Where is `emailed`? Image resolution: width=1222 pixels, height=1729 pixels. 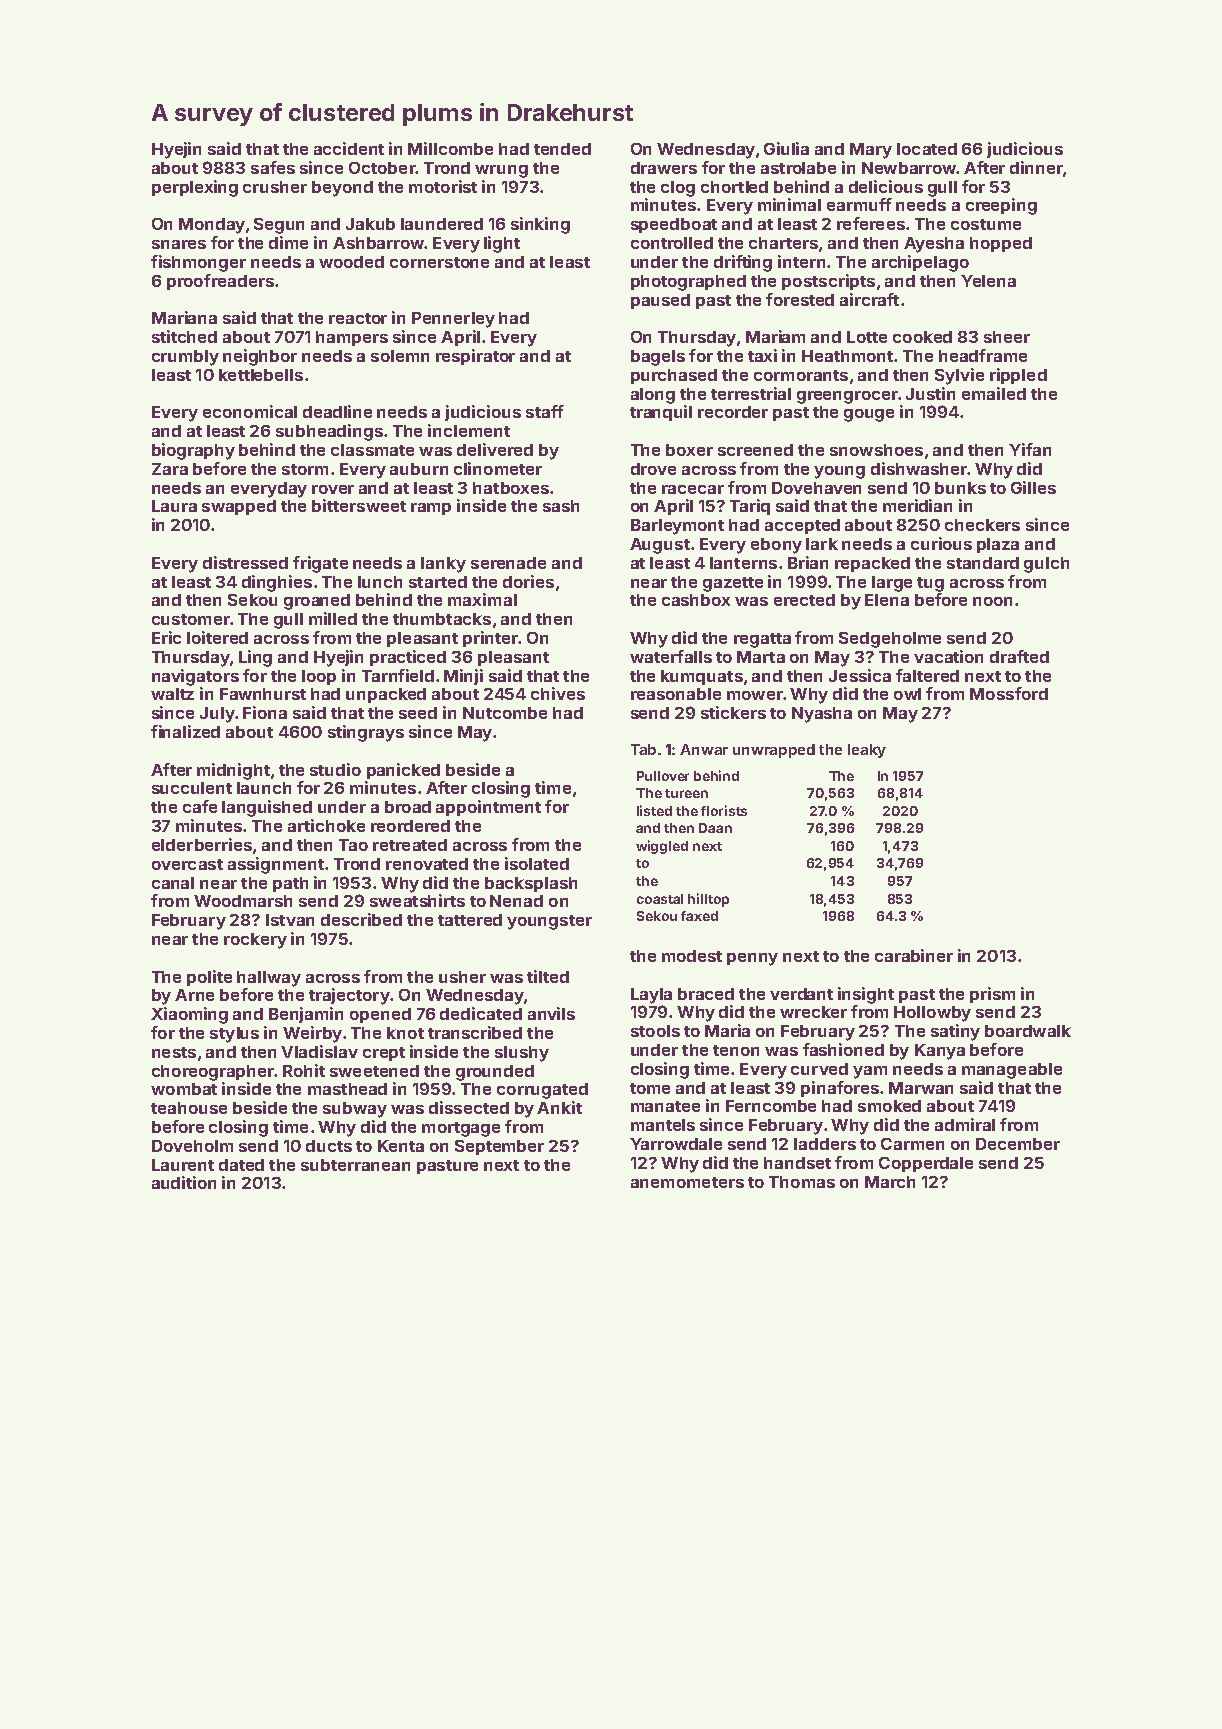
emailed is located at coordinates (994, 393).
